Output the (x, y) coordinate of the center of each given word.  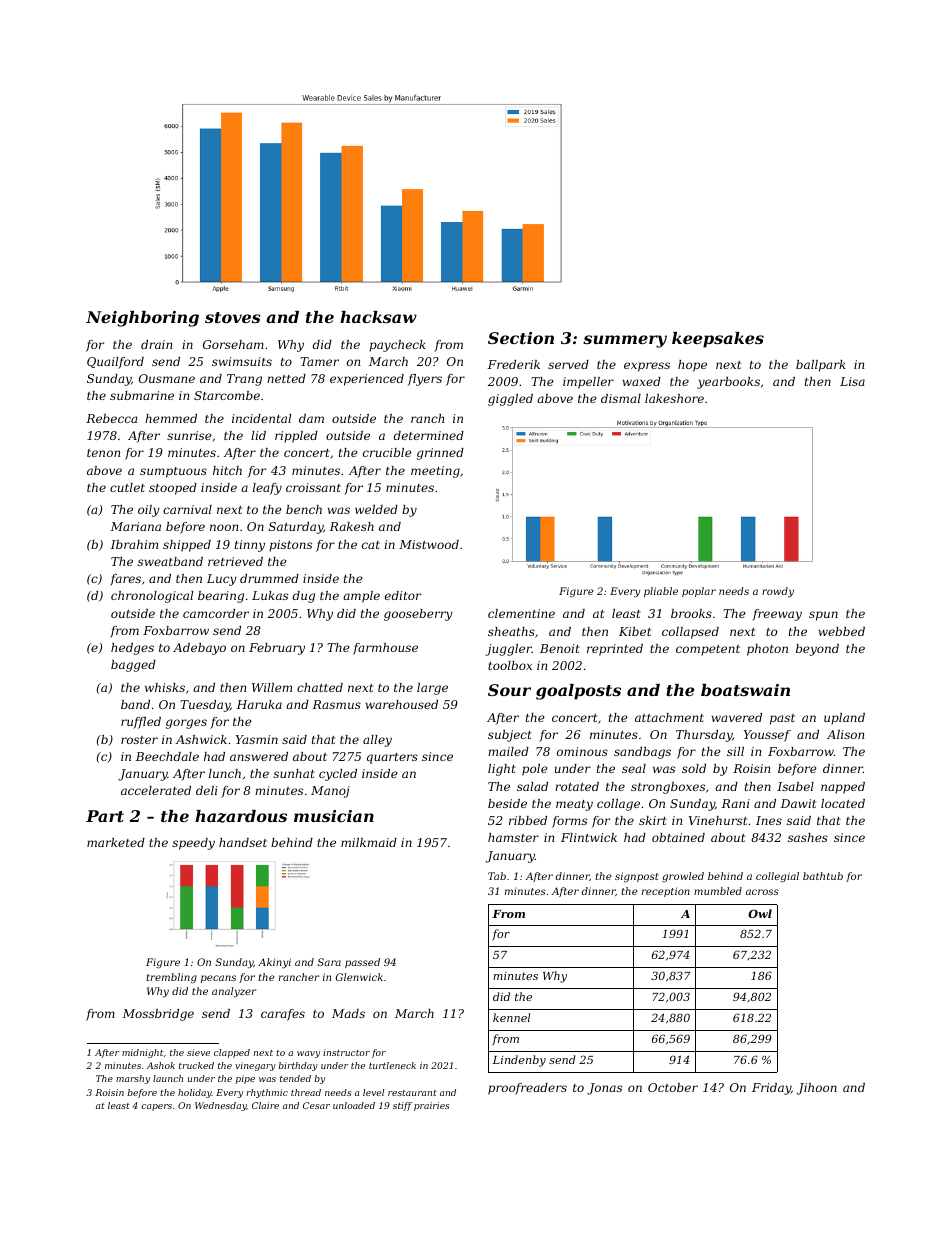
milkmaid (369, 842)
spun (823, 616)
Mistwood (429, 544)
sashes (808, 837)
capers (156, 1107)
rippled (296, 437)
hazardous (241, 816)
